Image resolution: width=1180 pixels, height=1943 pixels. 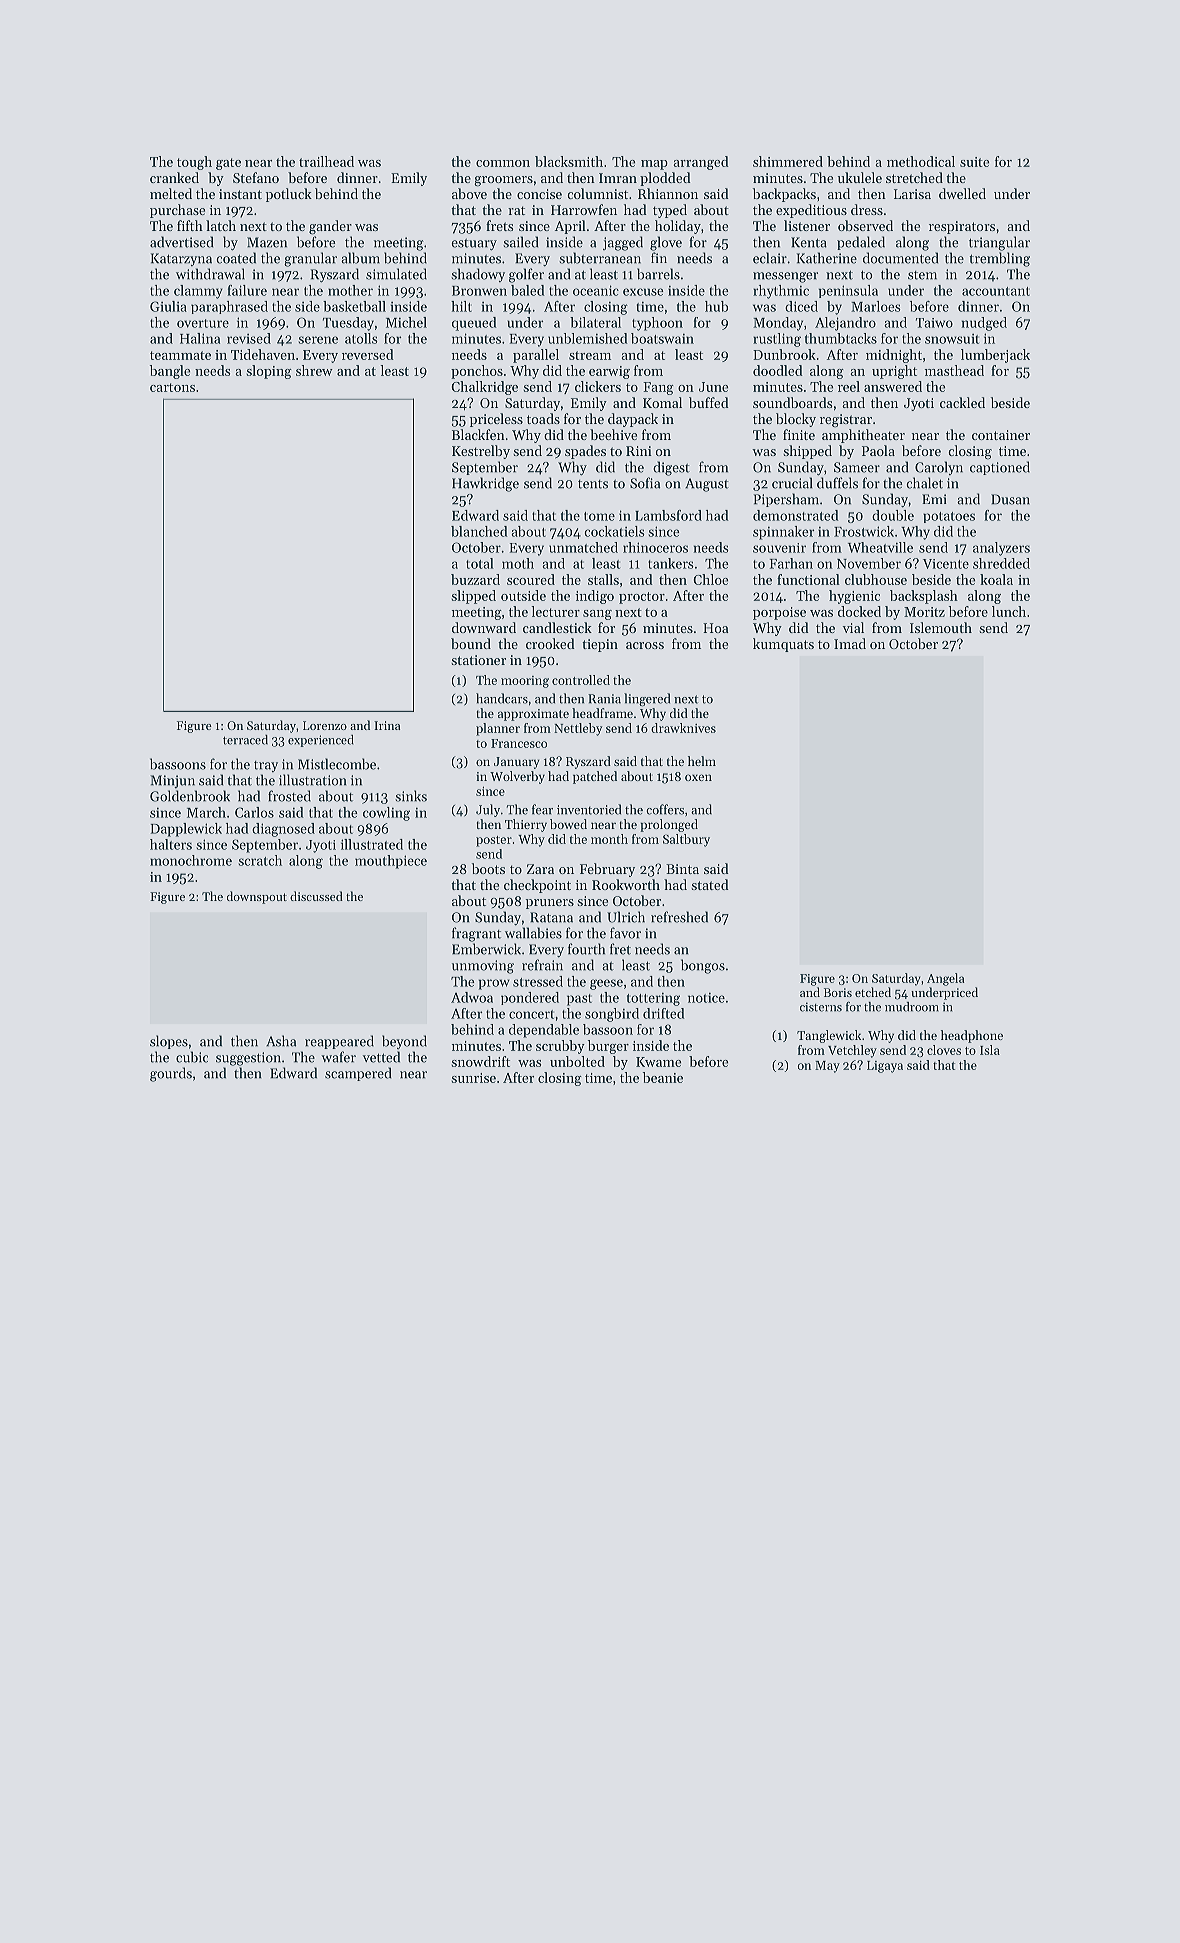 What do you see at coordinates (710, 884) in the image?
I see `stated` at bounding box center [710, 884].
